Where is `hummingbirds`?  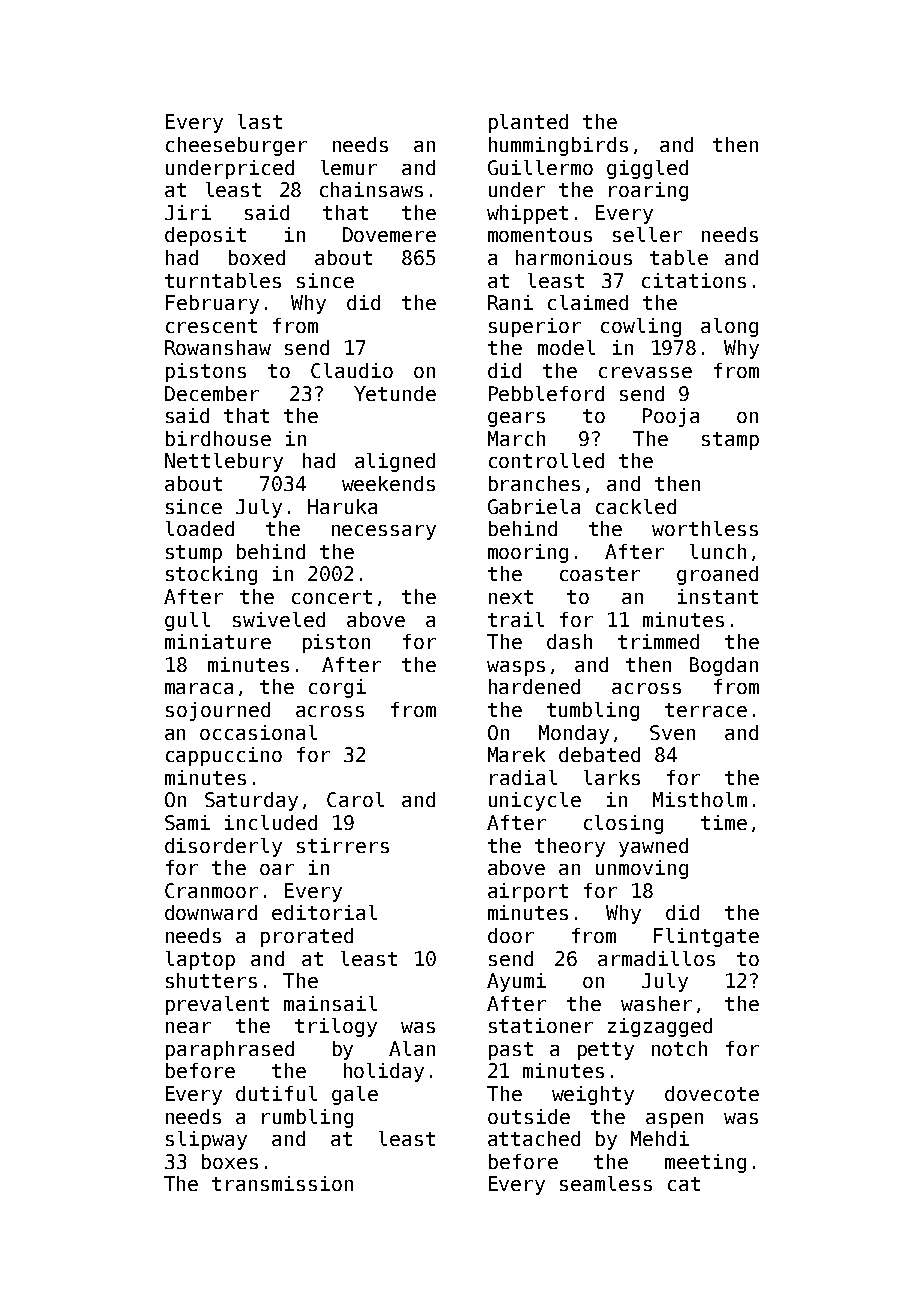
hummingbirds is located at coordinates (558, 146).
